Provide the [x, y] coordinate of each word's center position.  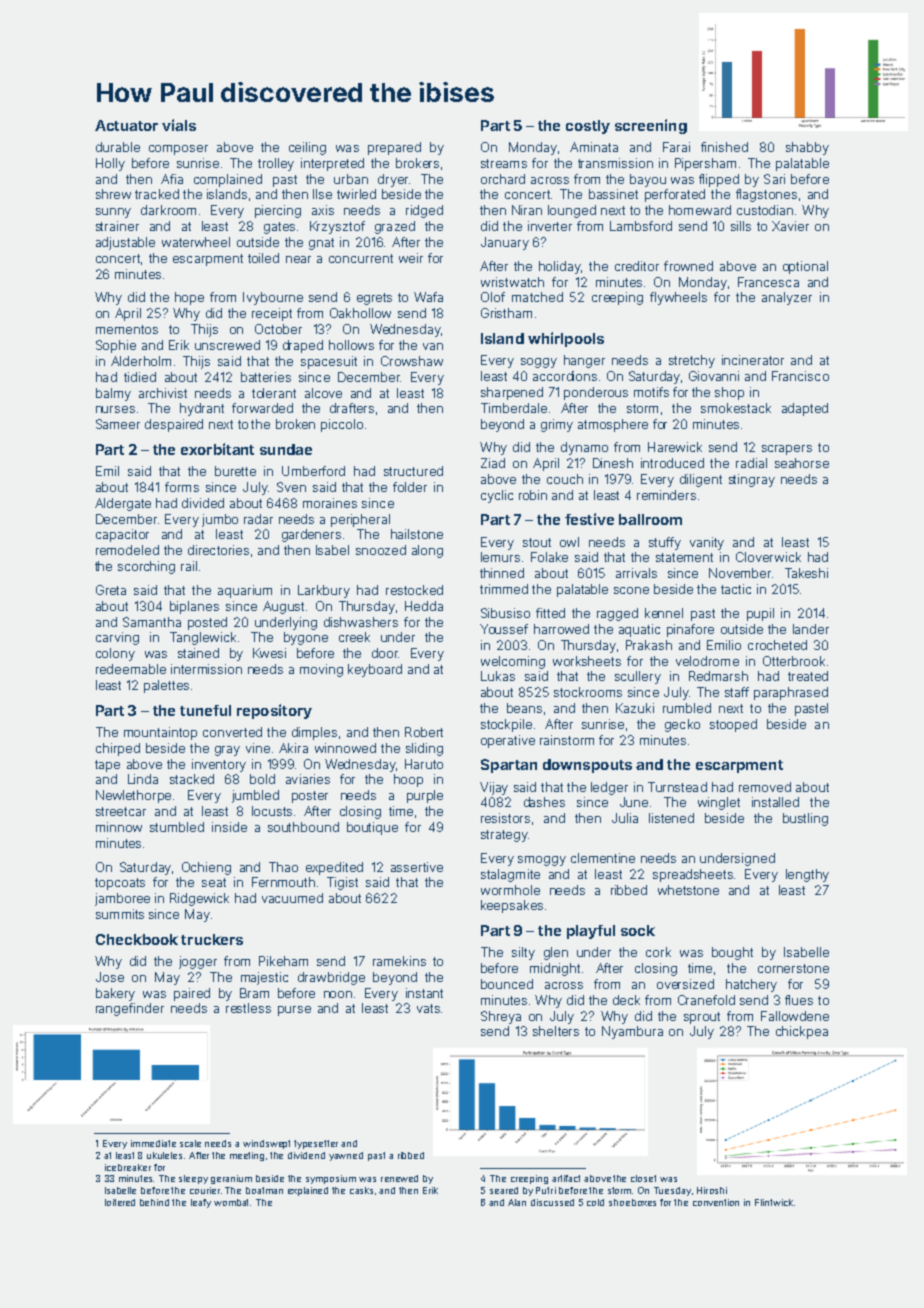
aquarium [245, 591]
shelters [556, 1031]
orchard [503, 179]
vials [179, 125]
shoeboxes [632, 1202]
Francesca [768, 282]
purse [294, 1011]
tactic [736, 589]
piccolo [342, 425]
